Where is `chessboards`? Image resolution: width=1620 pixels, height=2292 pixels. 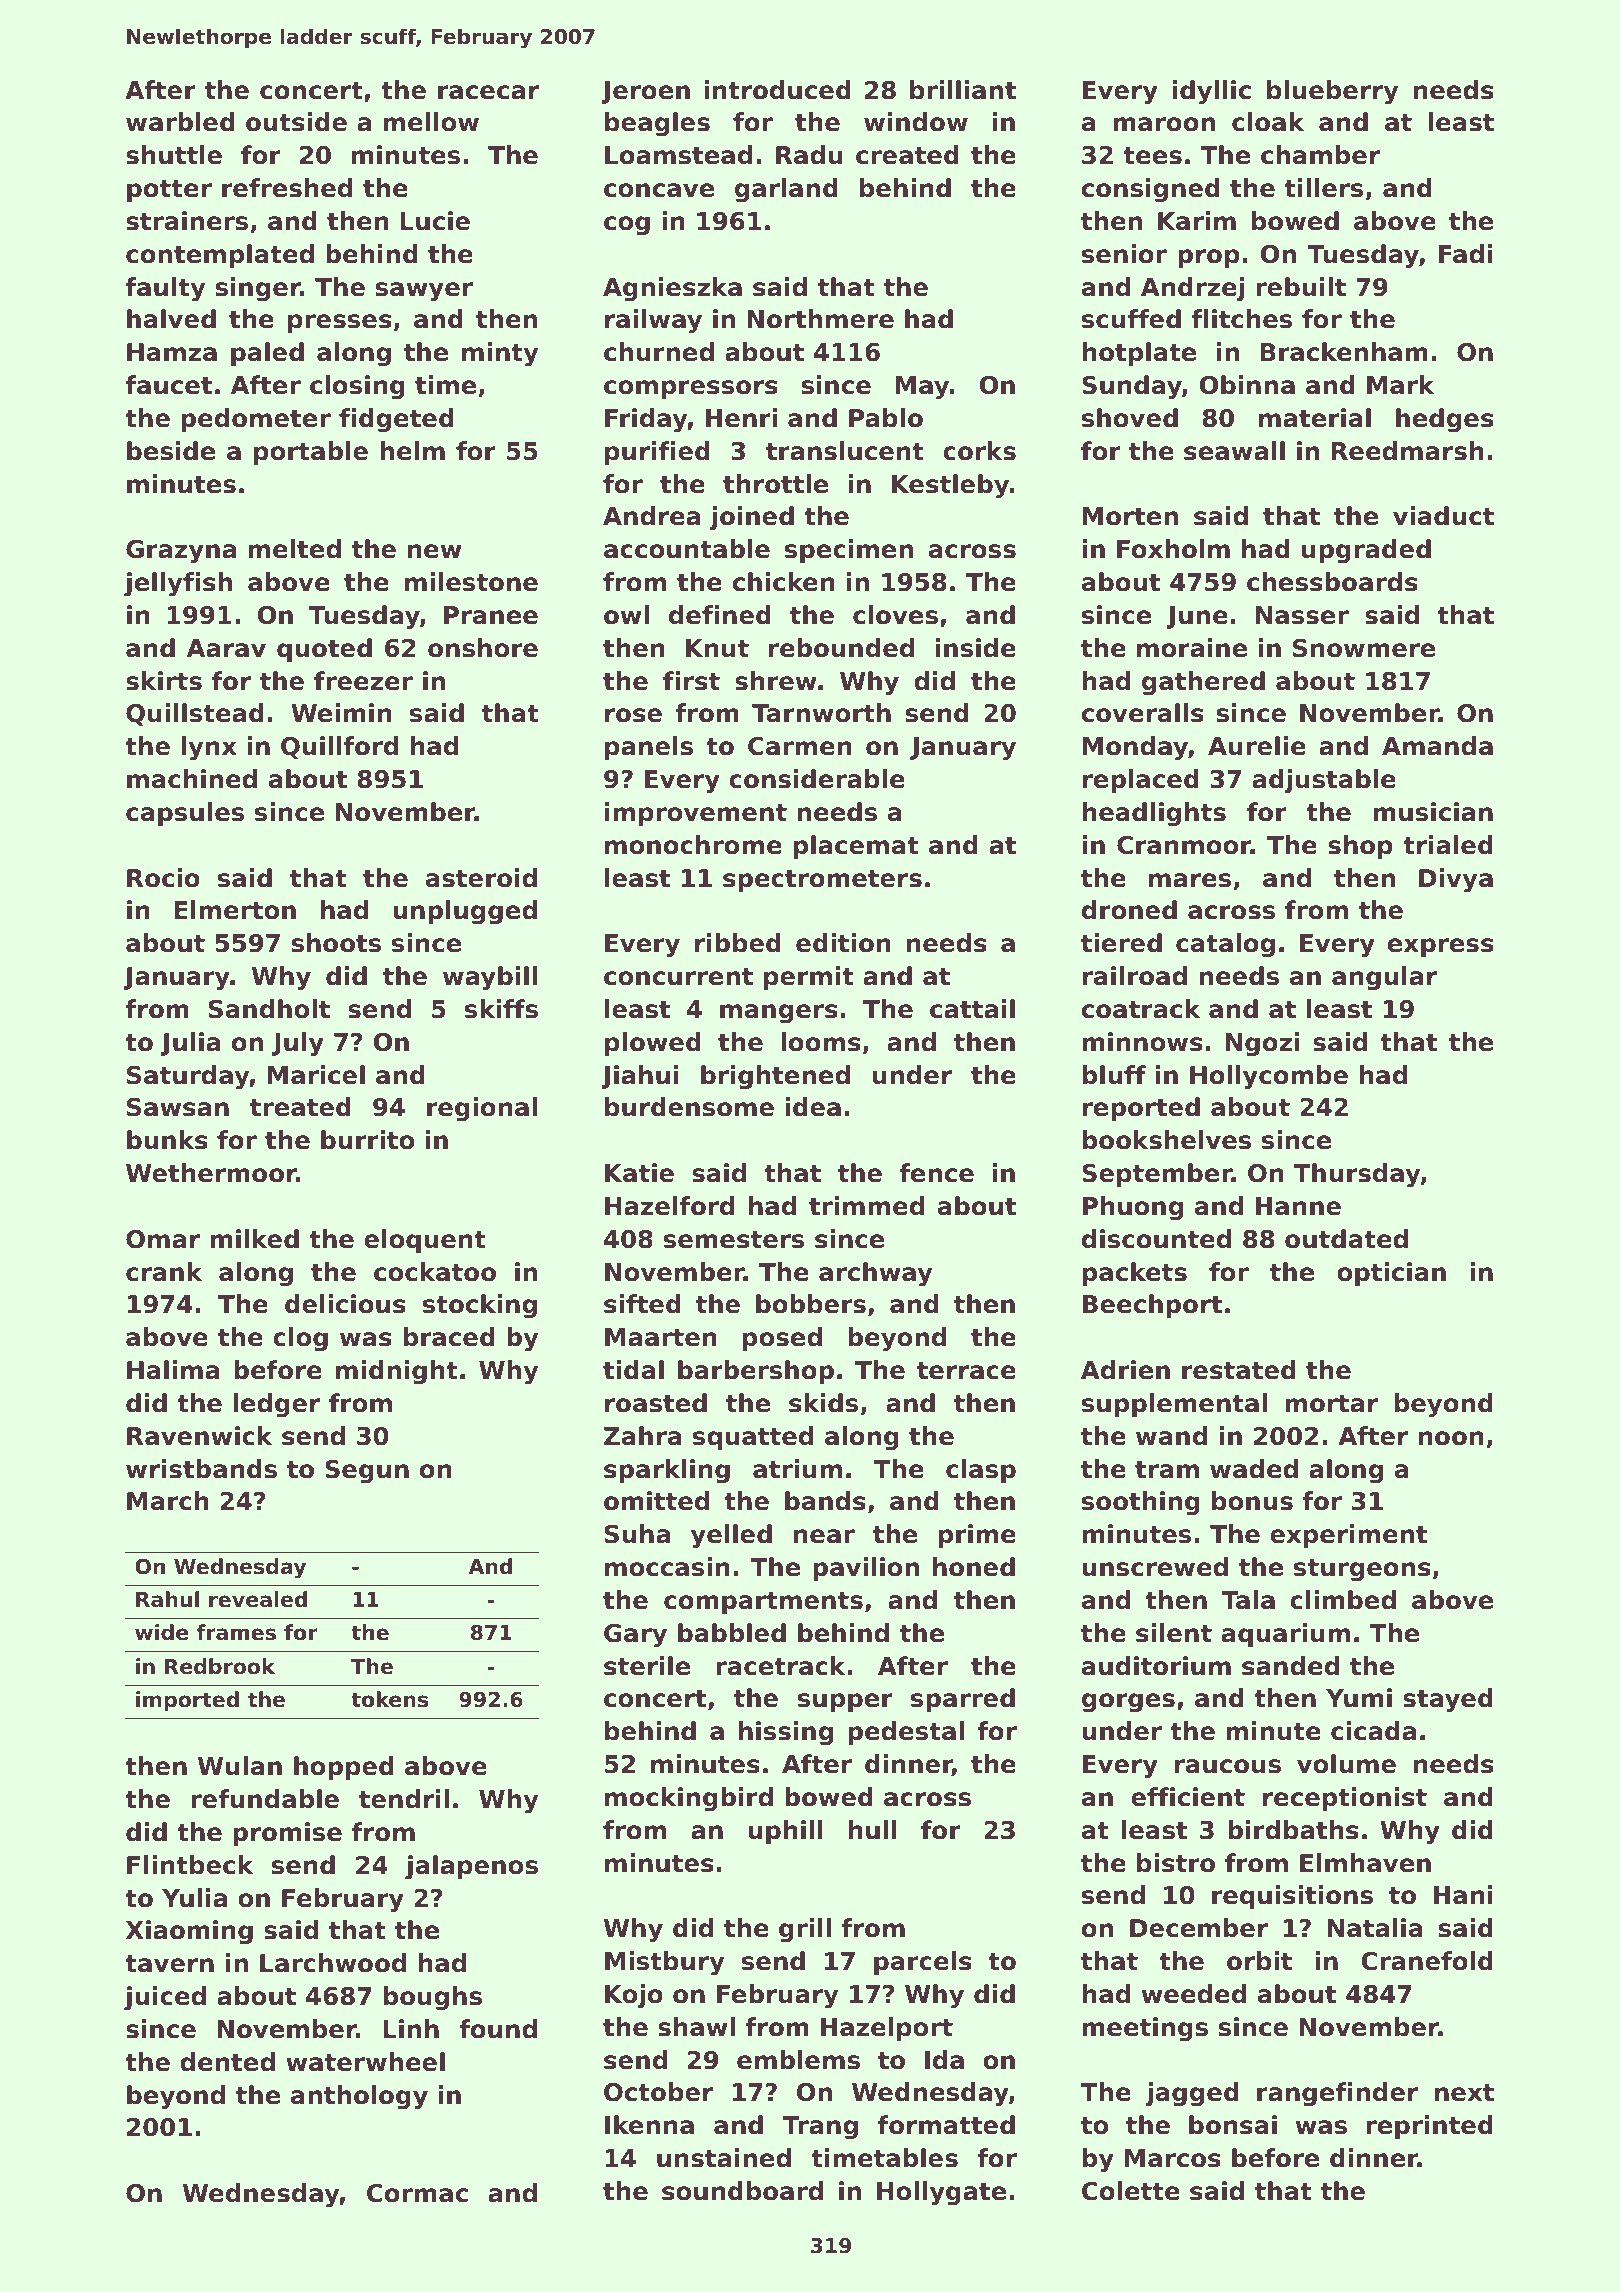
chessboards is located at coordinates (1332, 582).
